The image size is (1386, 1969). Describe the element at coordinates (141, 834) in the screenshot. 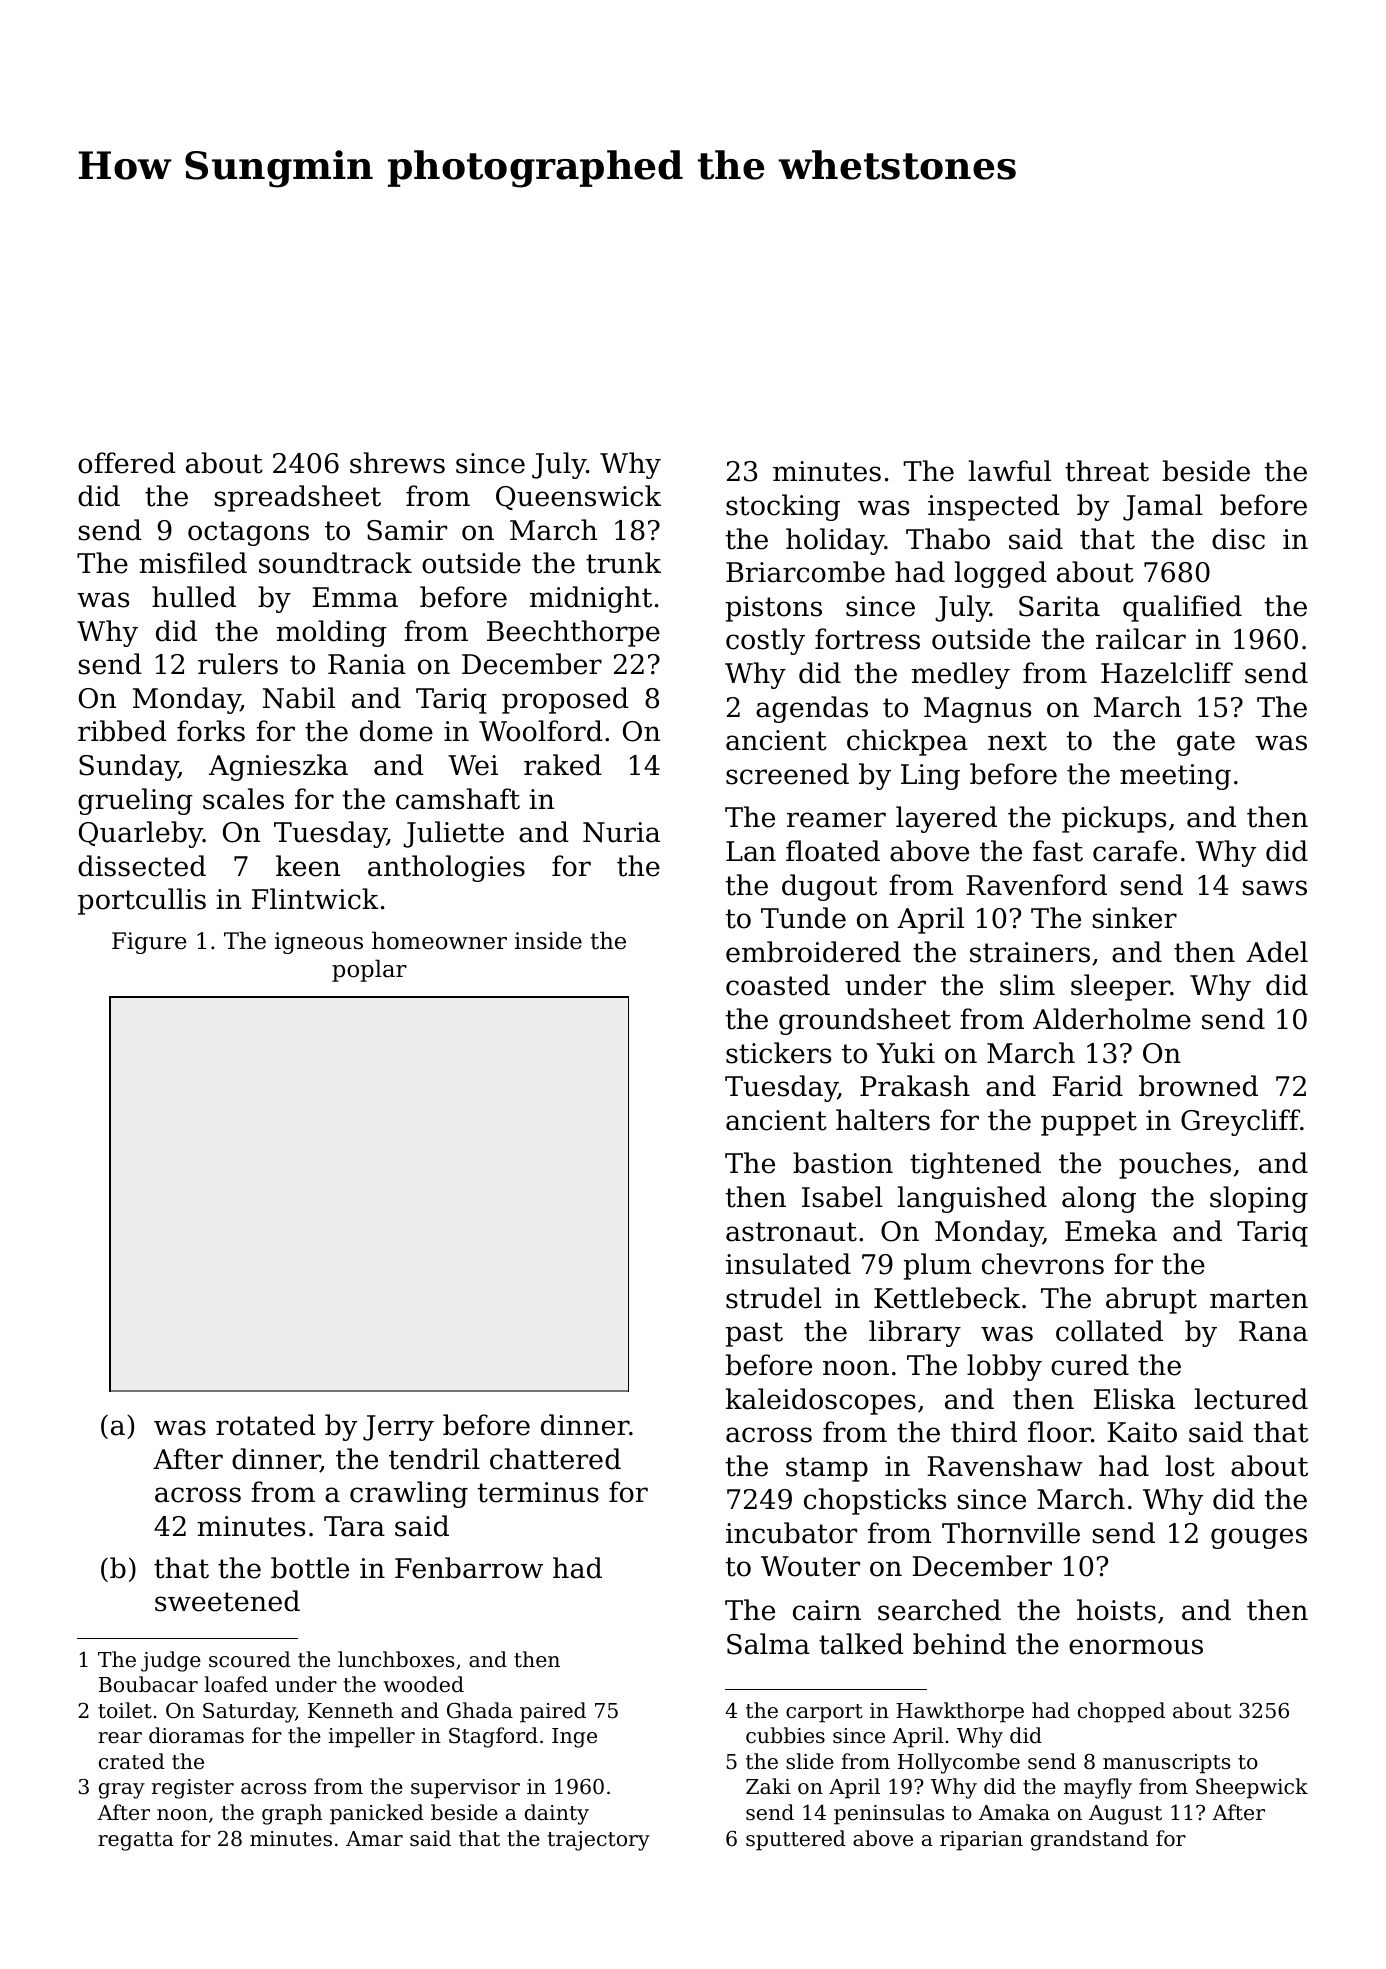

I see `Quarleby` at that location.
